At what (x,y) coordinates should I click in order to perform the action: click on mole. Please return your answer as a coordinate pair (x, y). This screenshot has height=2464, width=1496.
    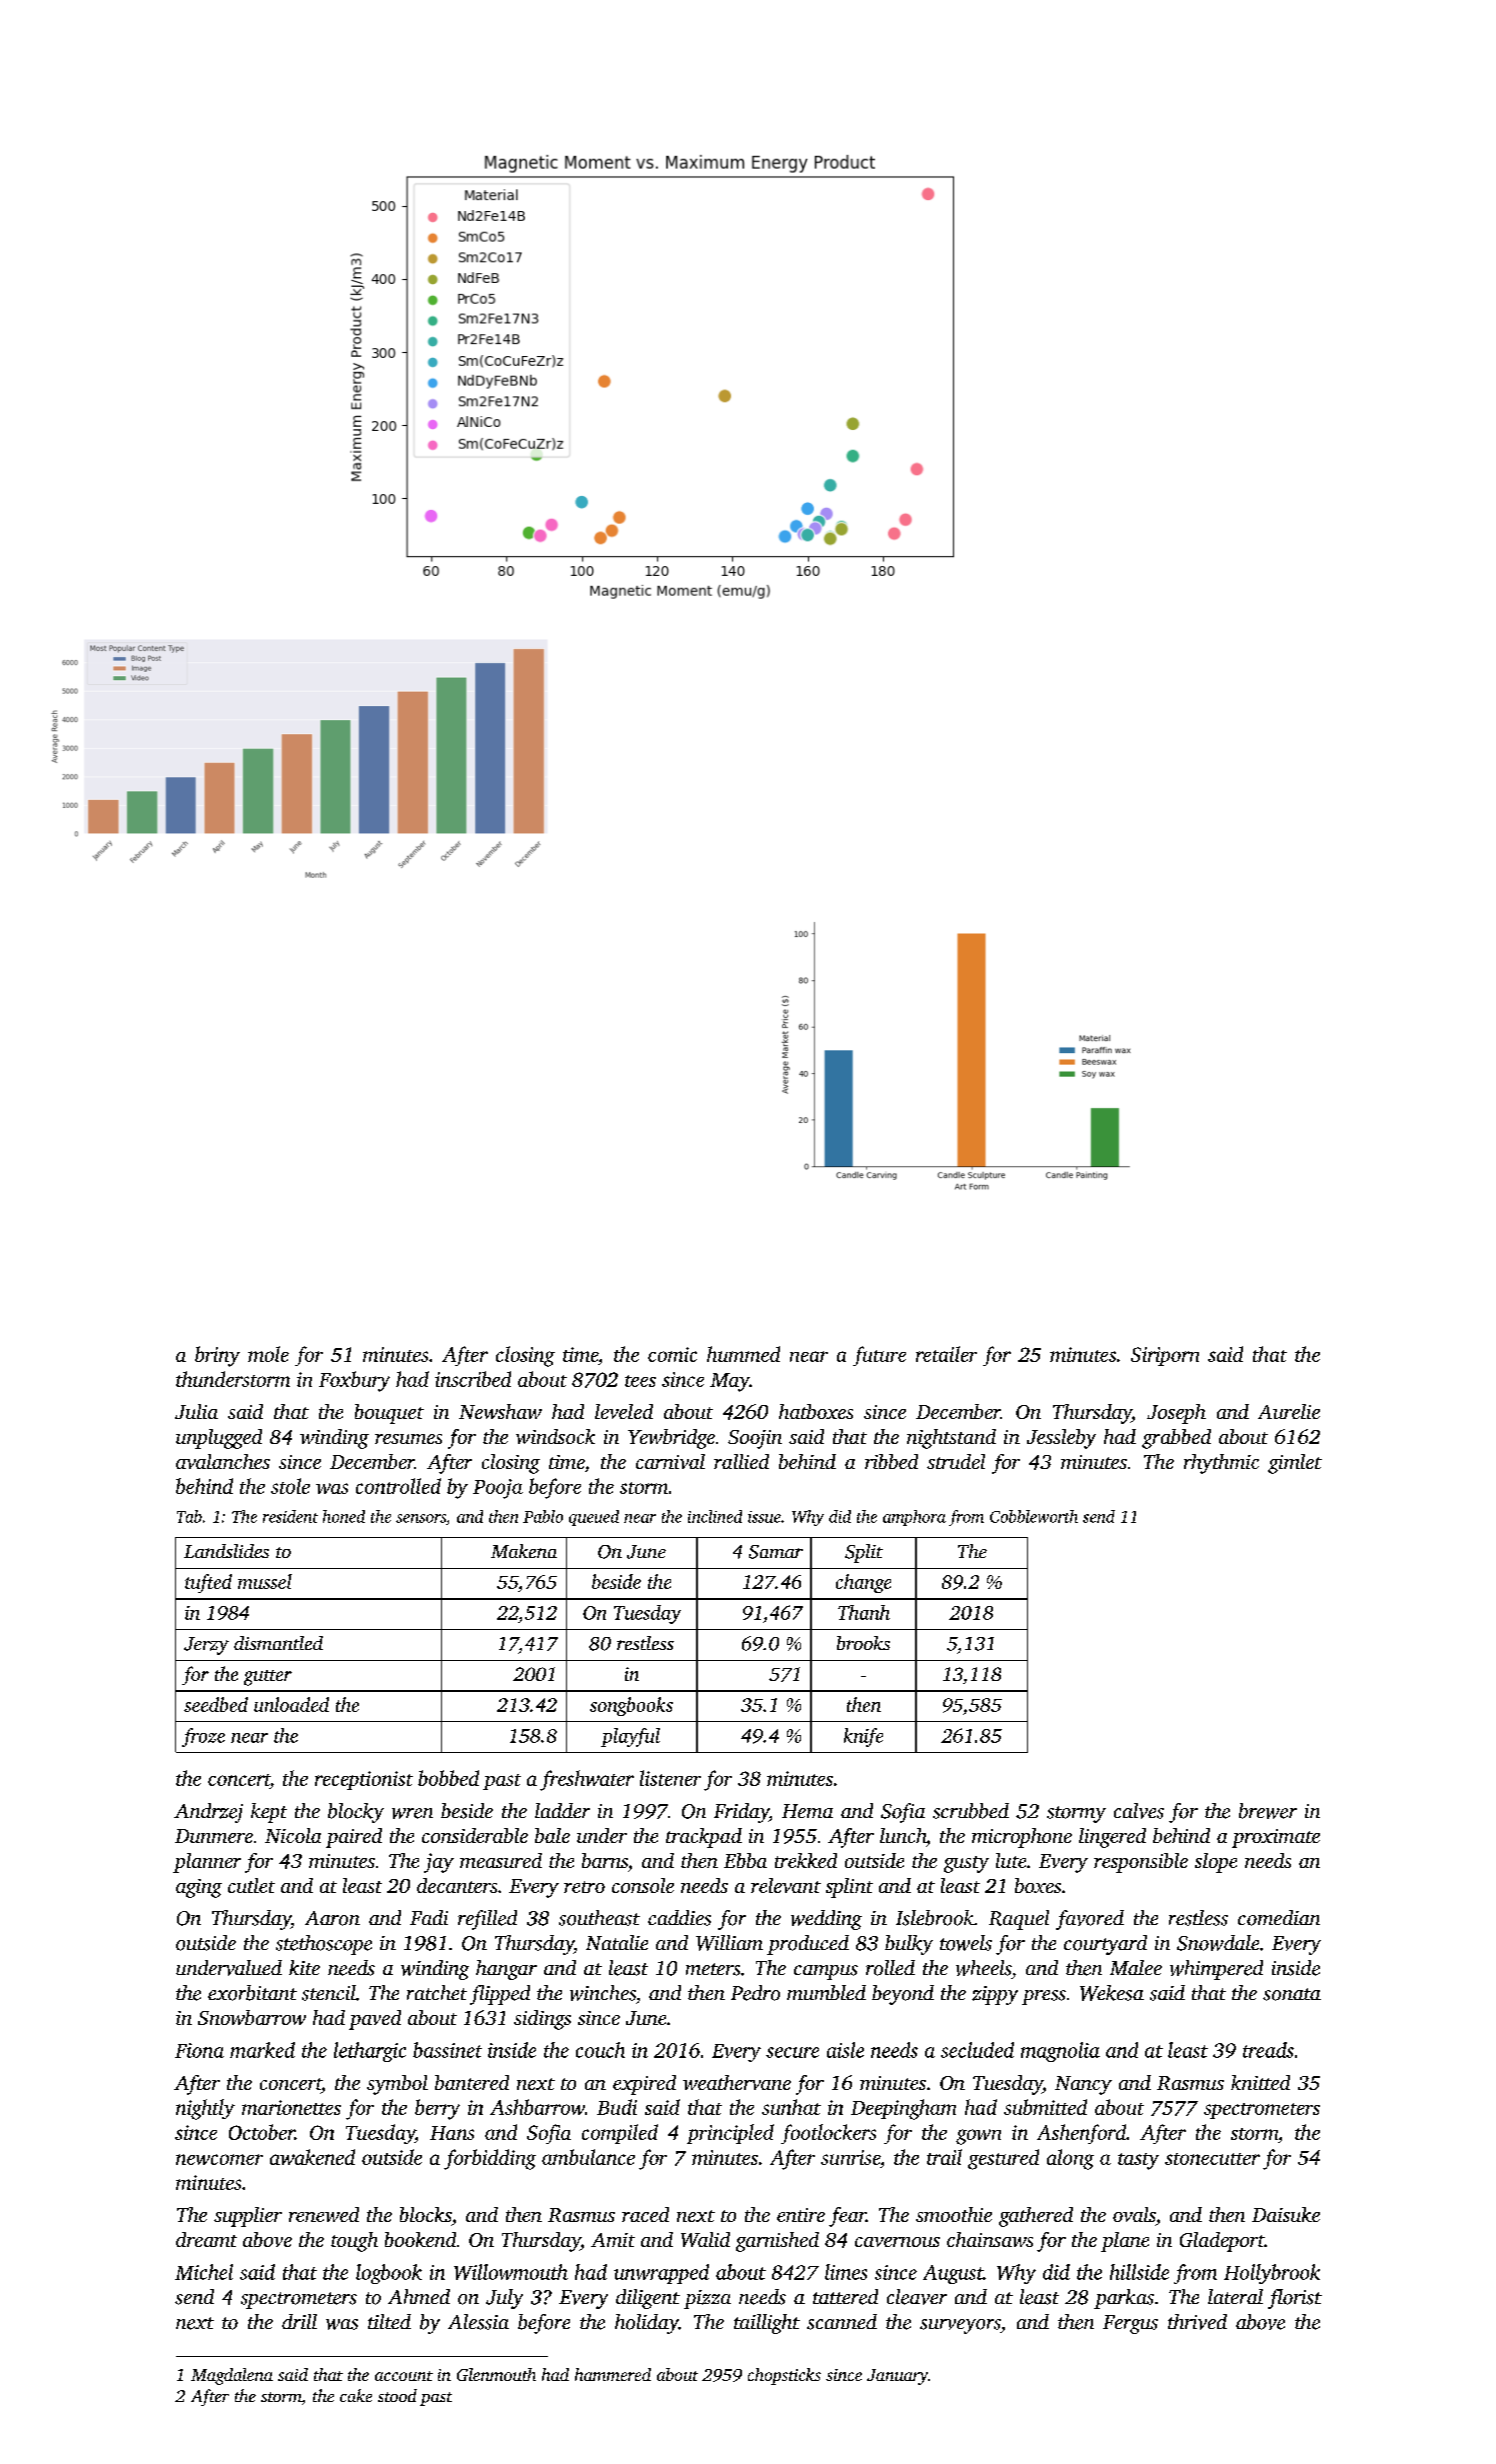
    Looking at the image, I should click on (268, 1354).
